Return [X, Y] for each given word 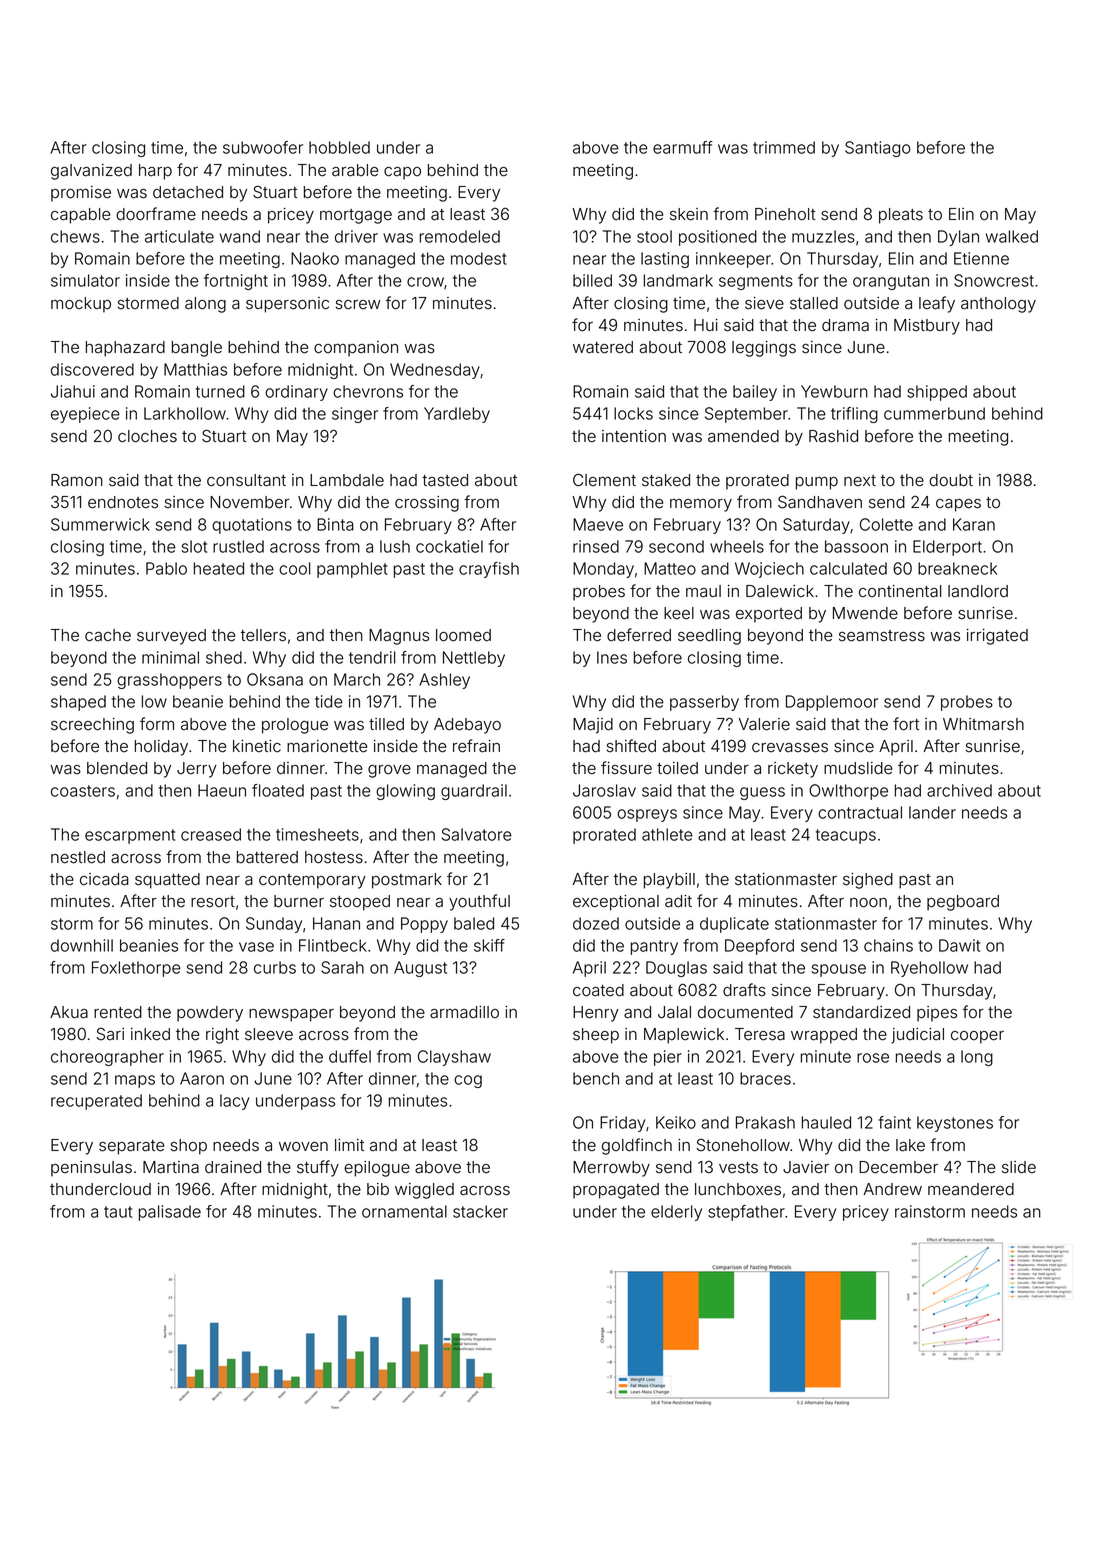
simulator [85, 280]
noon [868, 903]
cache [108, 635]
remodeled [460, 236]
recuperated [96, 1102]
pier [668, 1058]
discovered [92, 369]
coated [598, 990]
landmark [678, 280]
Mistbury [927, 327]
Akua [69, 1012]
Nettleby [474, 659]
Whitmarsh [983, 724]
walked [1012, 236]
